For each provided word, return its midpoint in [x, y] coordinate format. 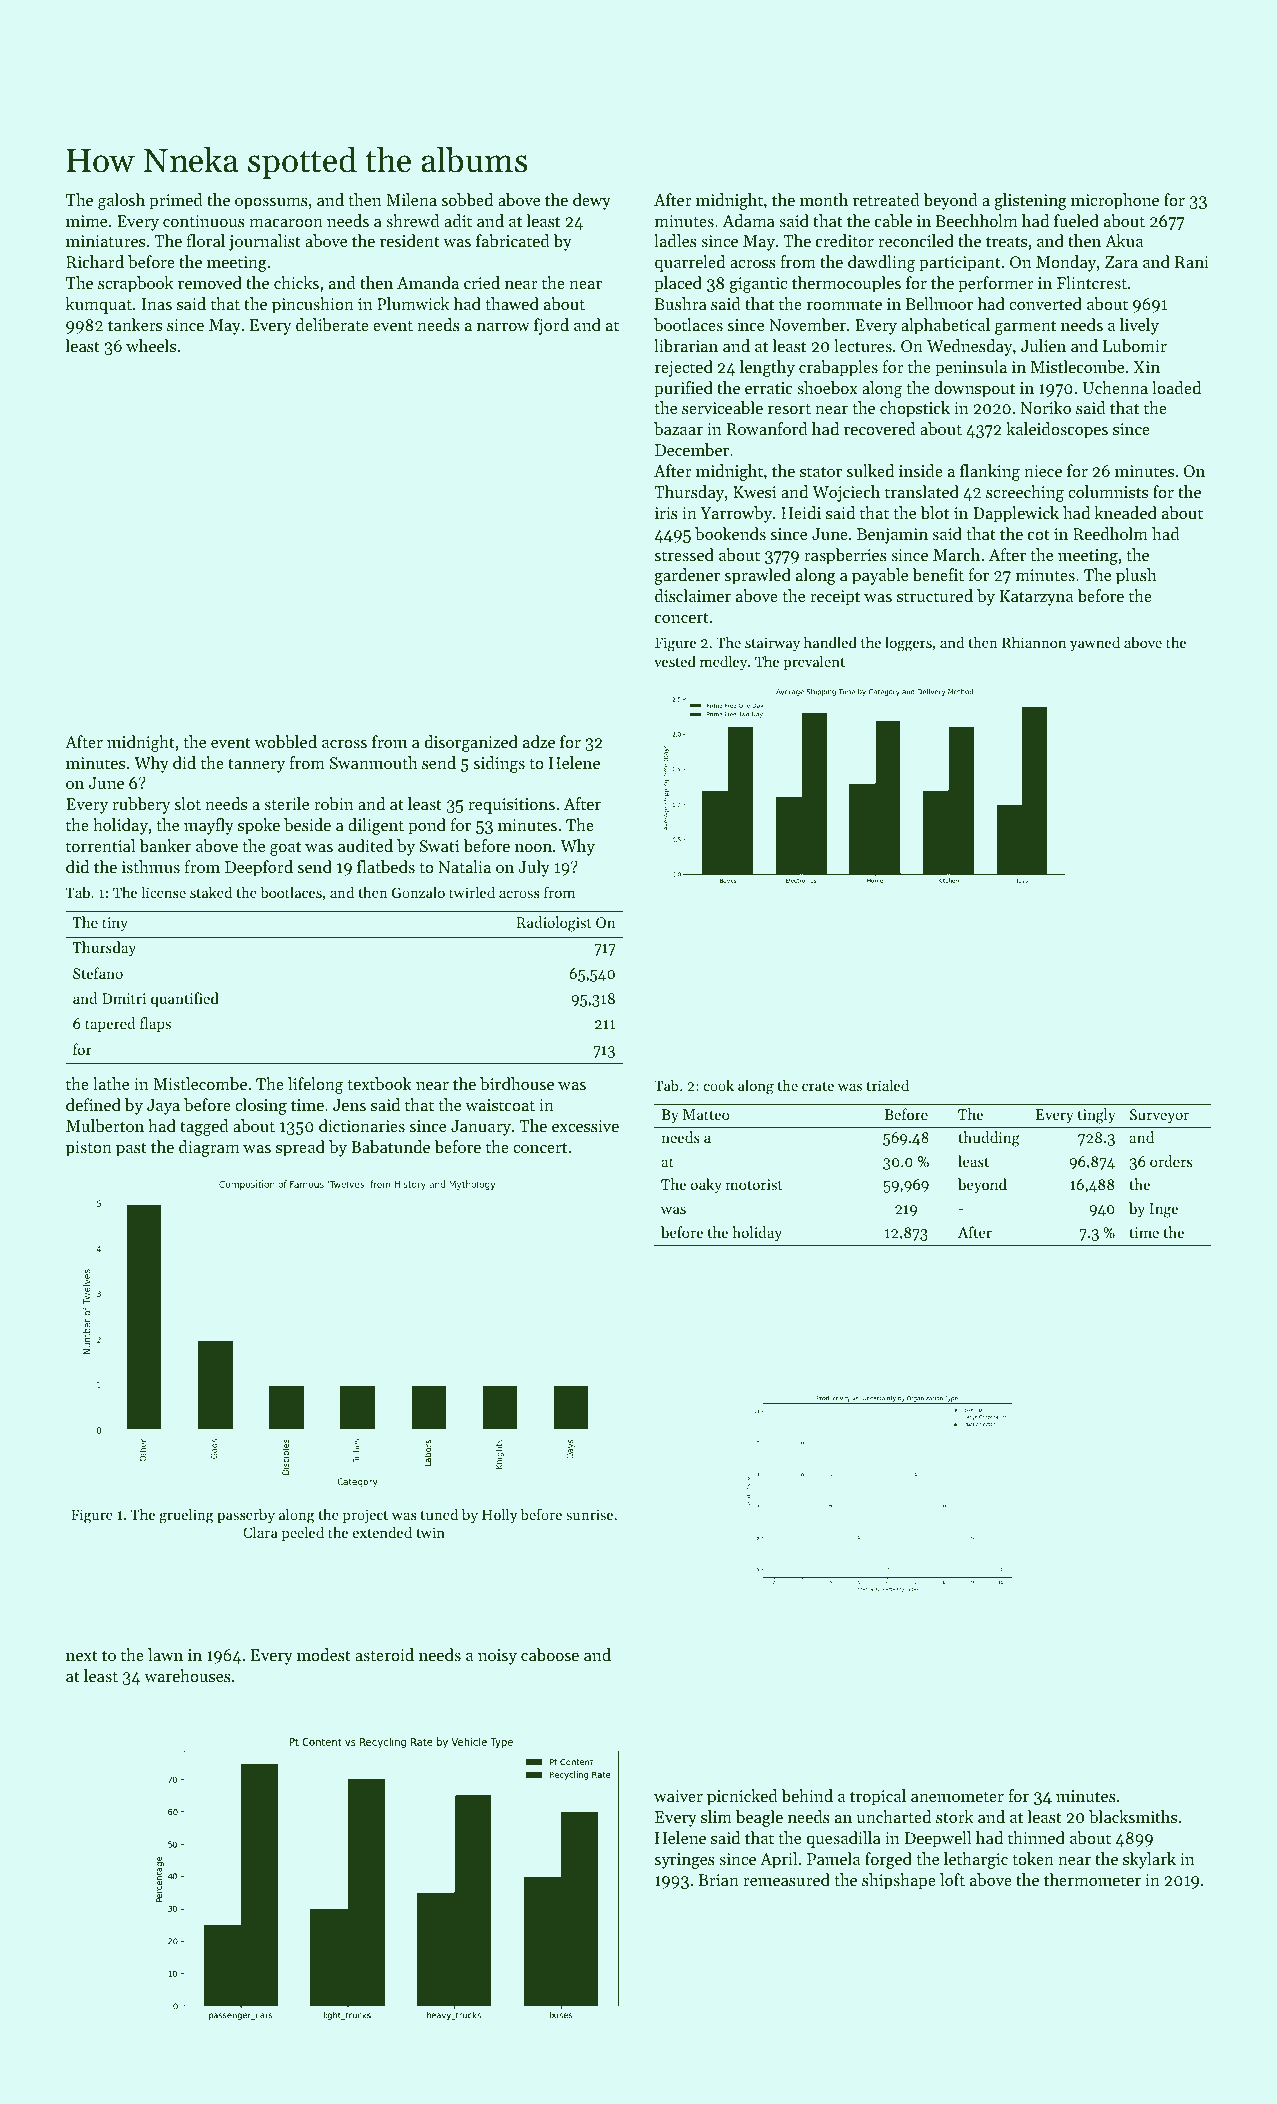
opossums [271, 204]
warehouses [187, 1675]
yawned [1095, 643]
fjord [551, 326]
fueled [1076, 220]
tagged [204, 1127]
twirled [472, 892]
